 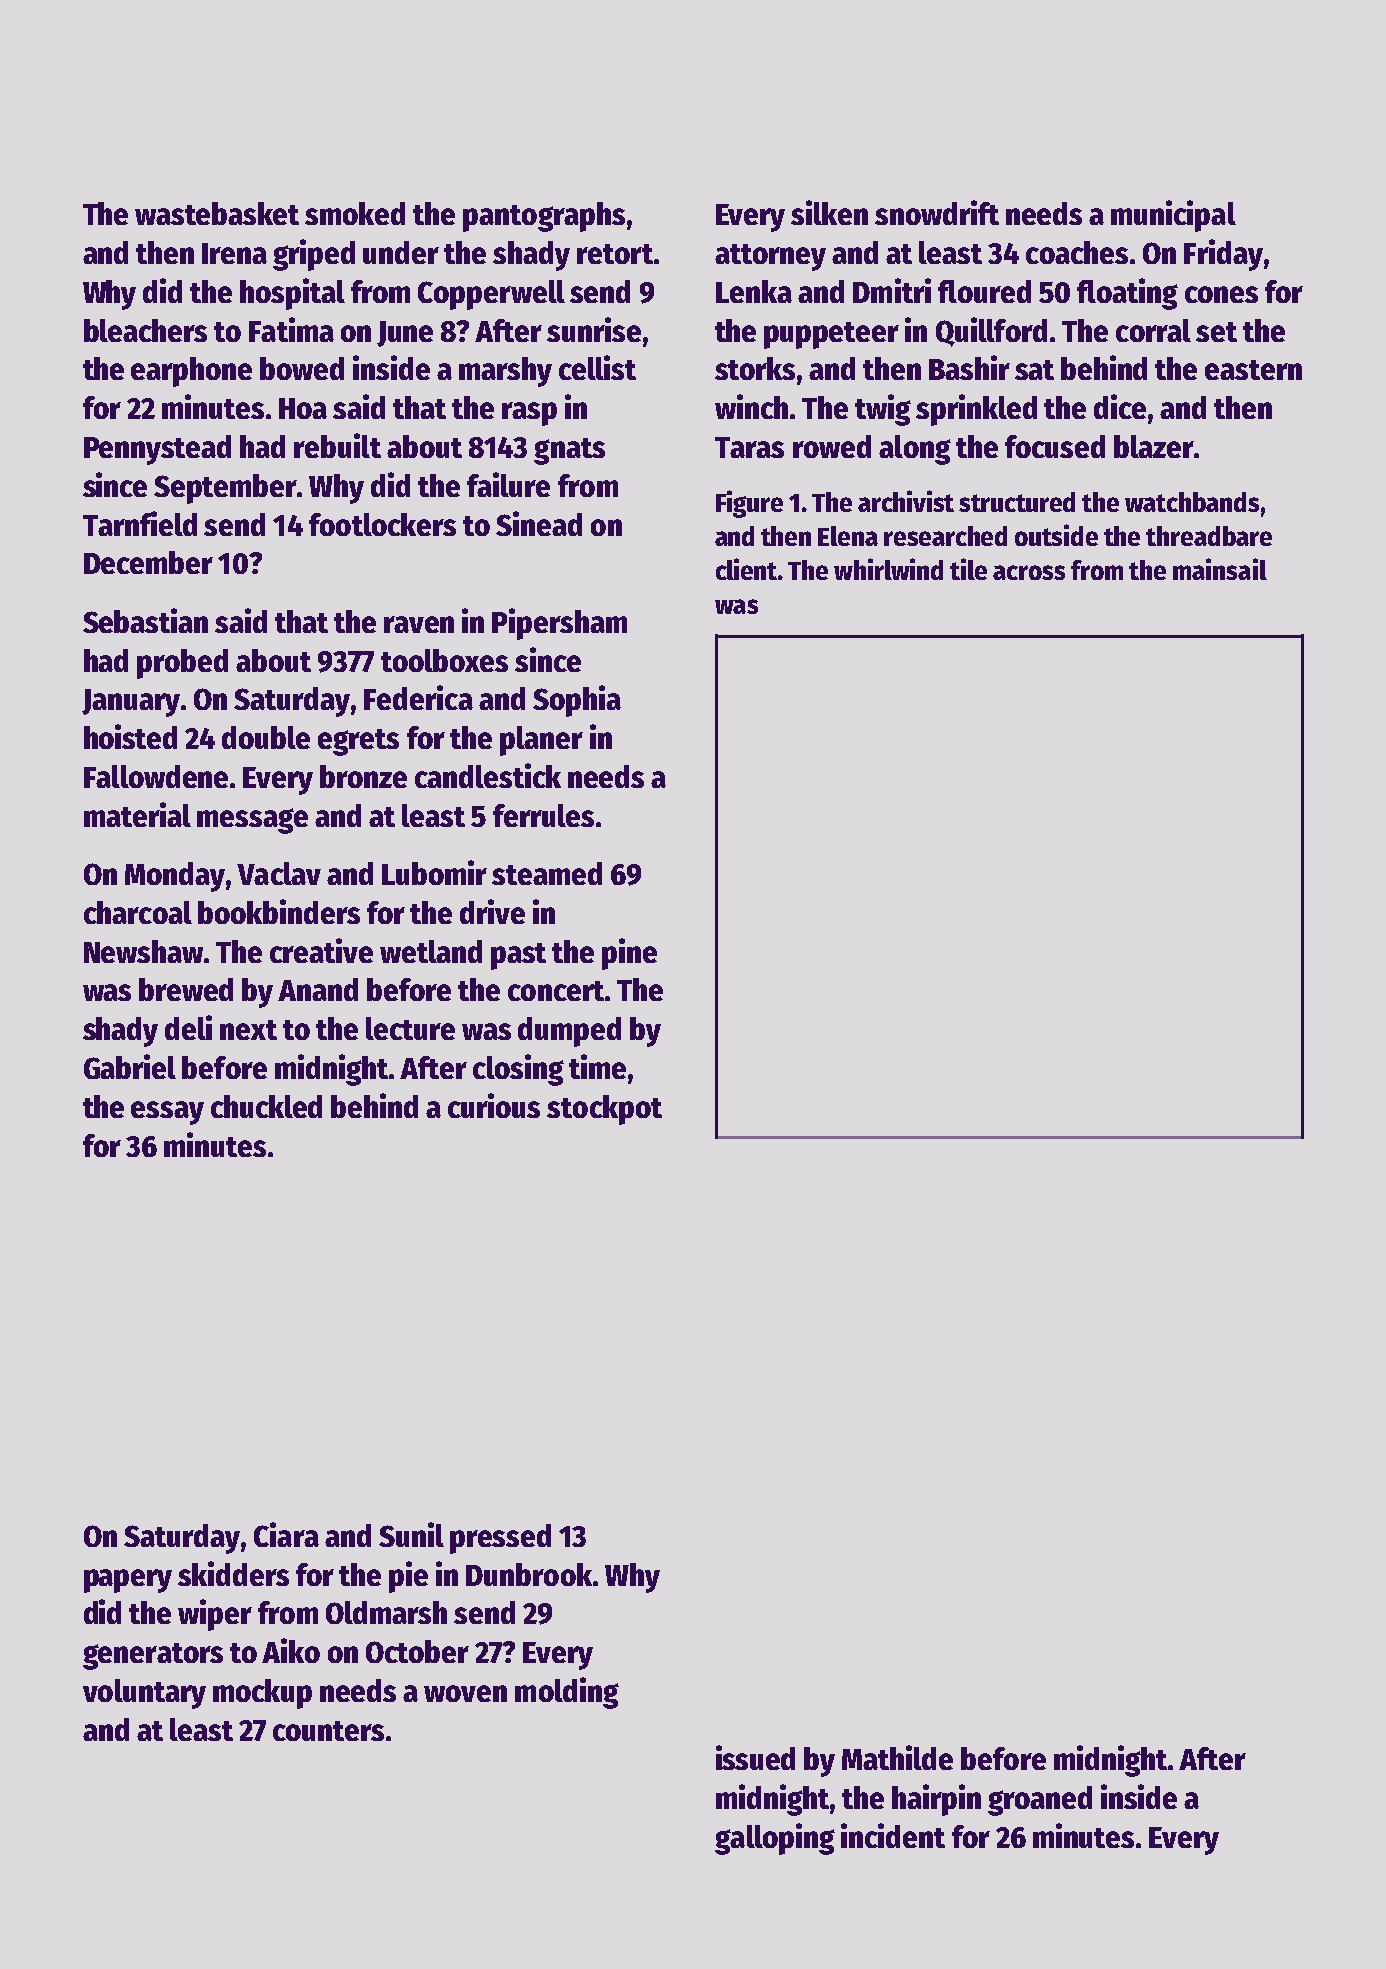 What do you see at coordinates (597, 1066) in the screenshot?
I see `time` at bounding box center [597, 1066].
